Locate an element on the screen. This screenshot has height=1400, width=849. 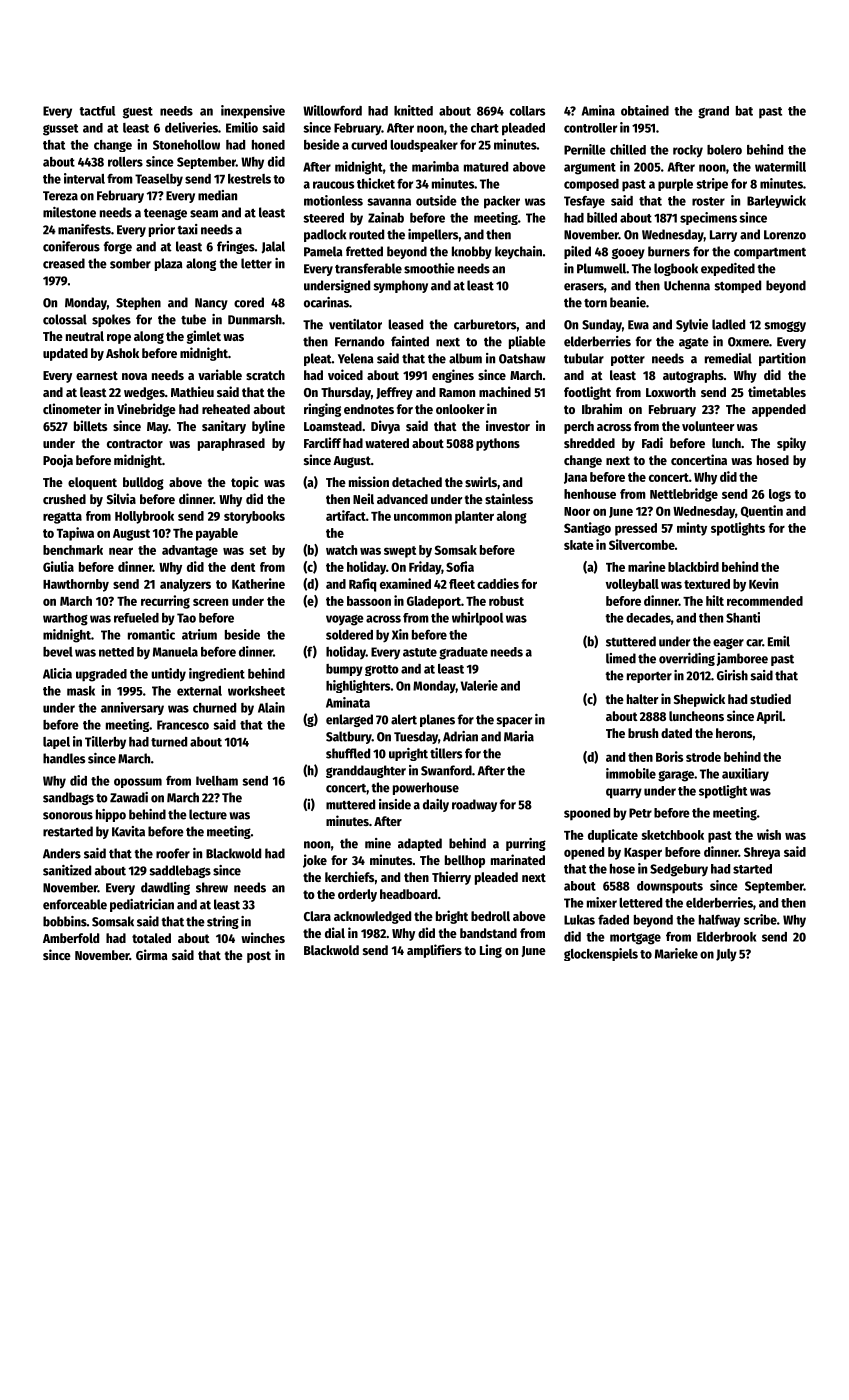
amplifiers is located at coordinates (434, 951).
